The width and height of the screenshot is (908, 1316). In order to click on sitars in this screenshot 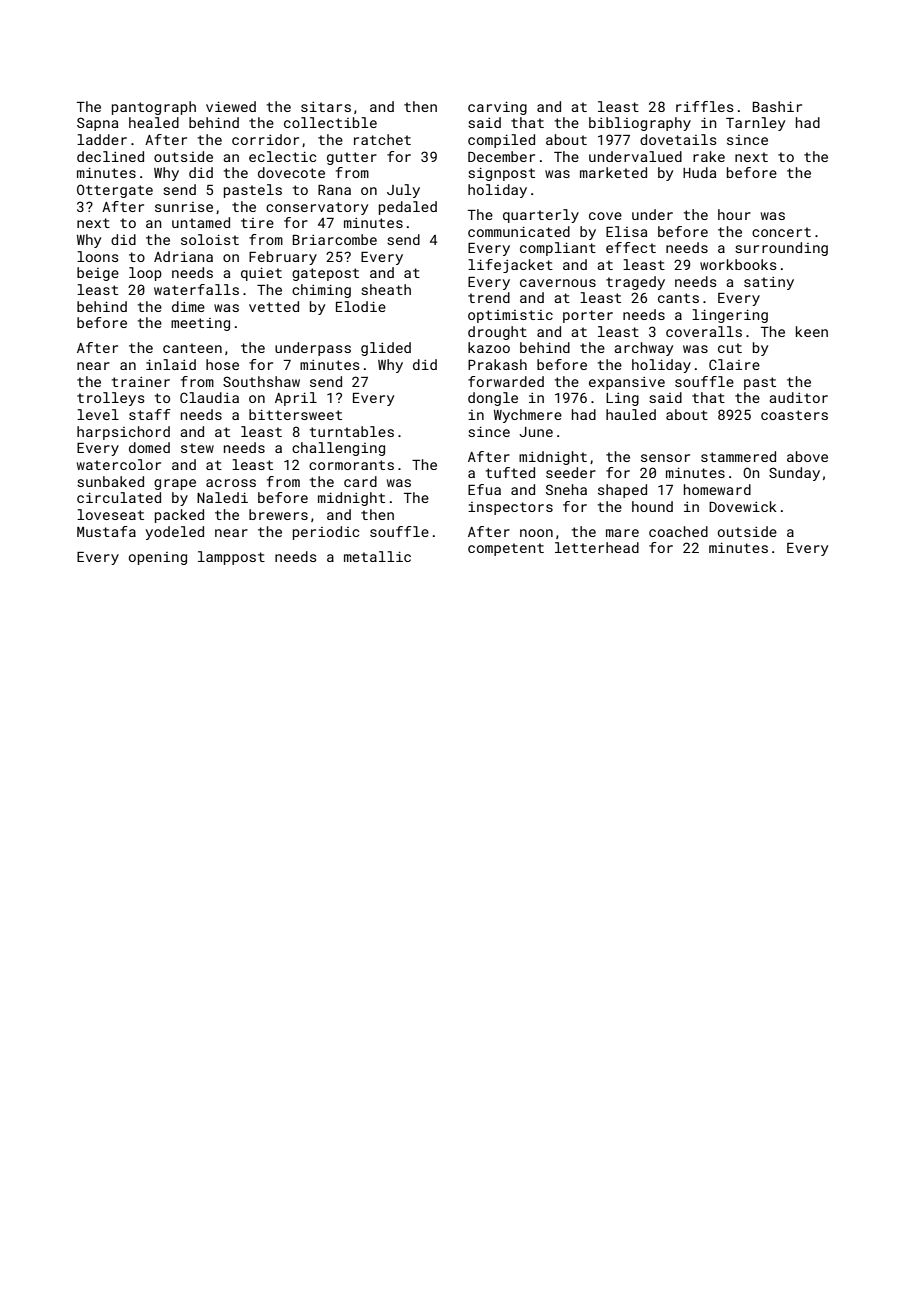, I will do `click(326, 107)`.
